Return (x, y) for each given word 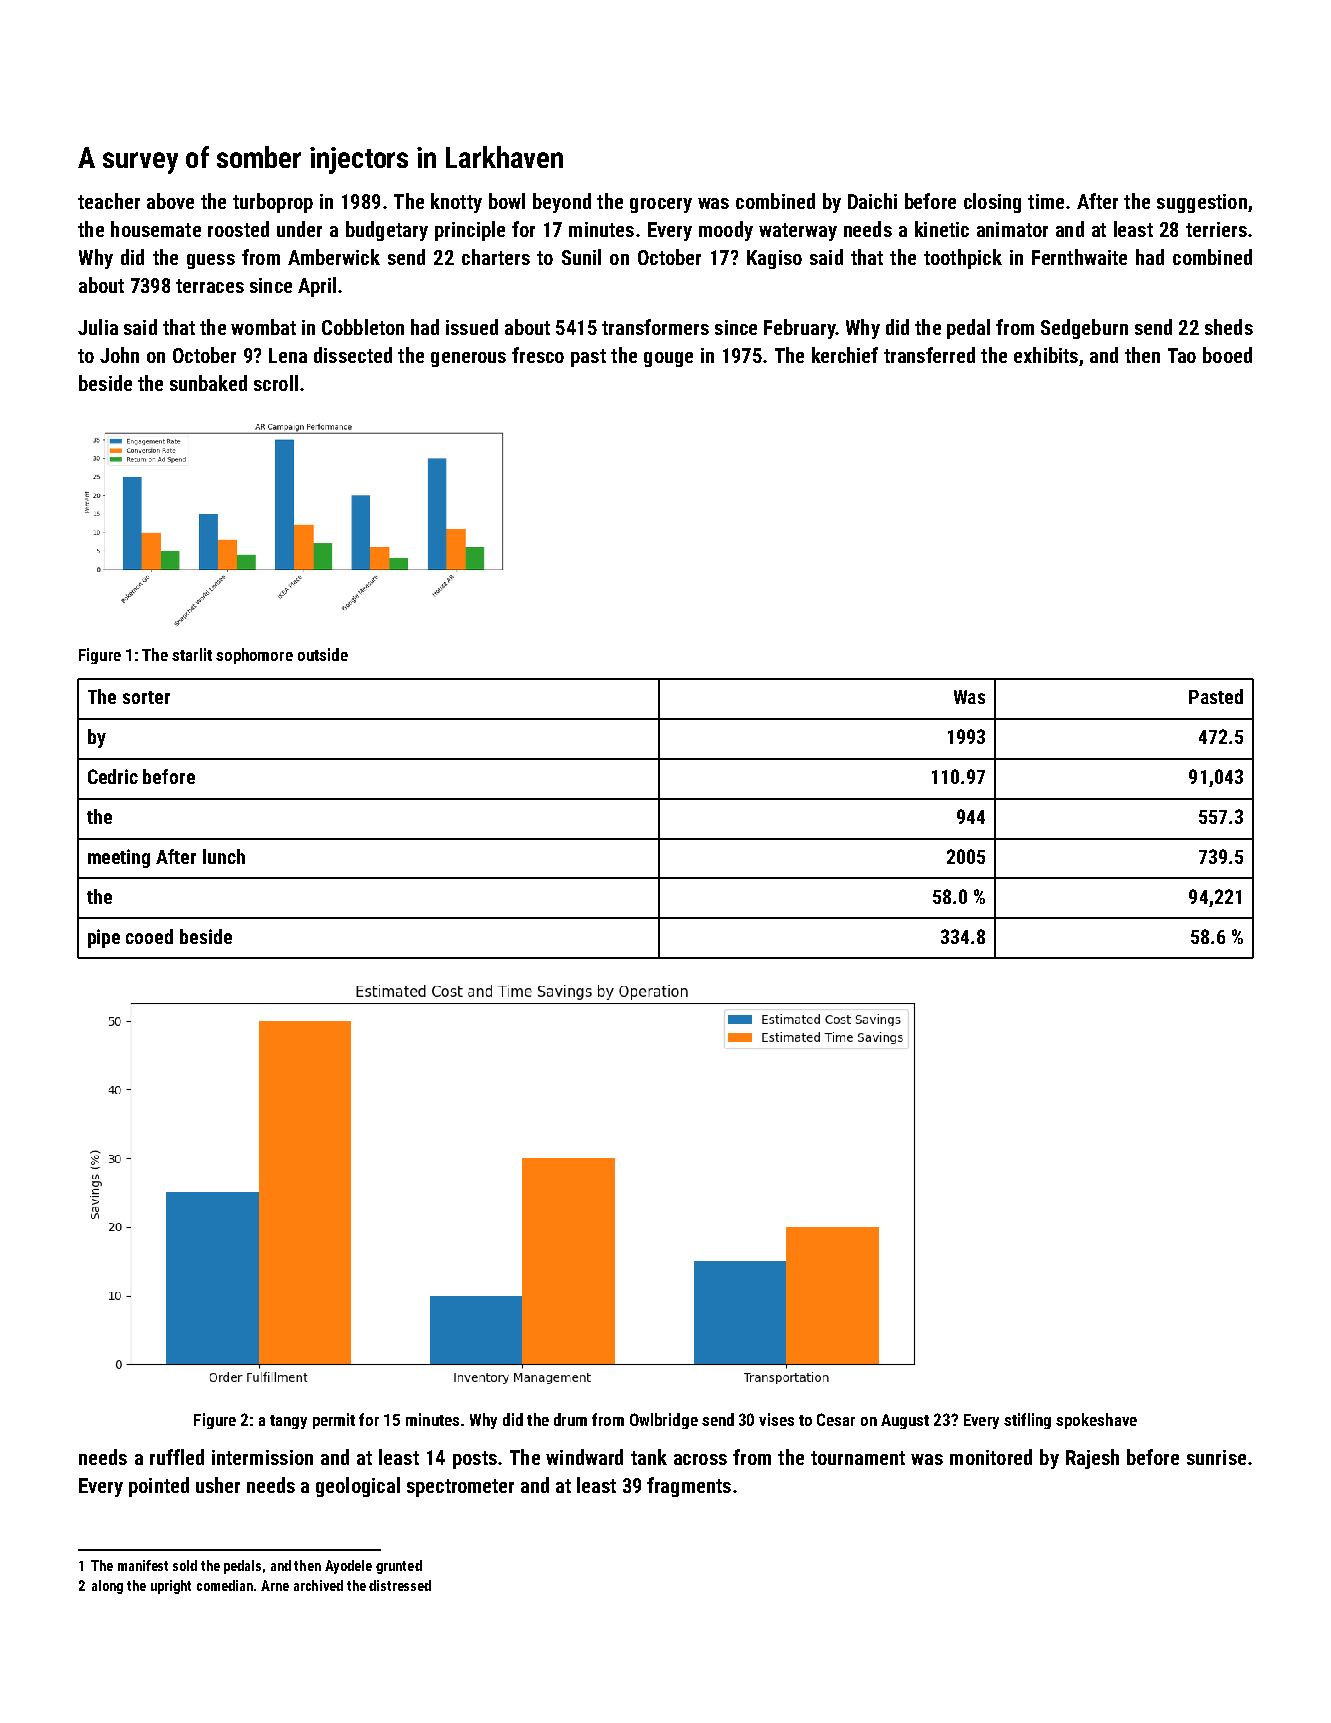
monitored (991, 1457)
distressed (400, 1585)
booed (1227, 355)
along (107, 1587)
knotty (456, 203)
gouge (668, 359)
